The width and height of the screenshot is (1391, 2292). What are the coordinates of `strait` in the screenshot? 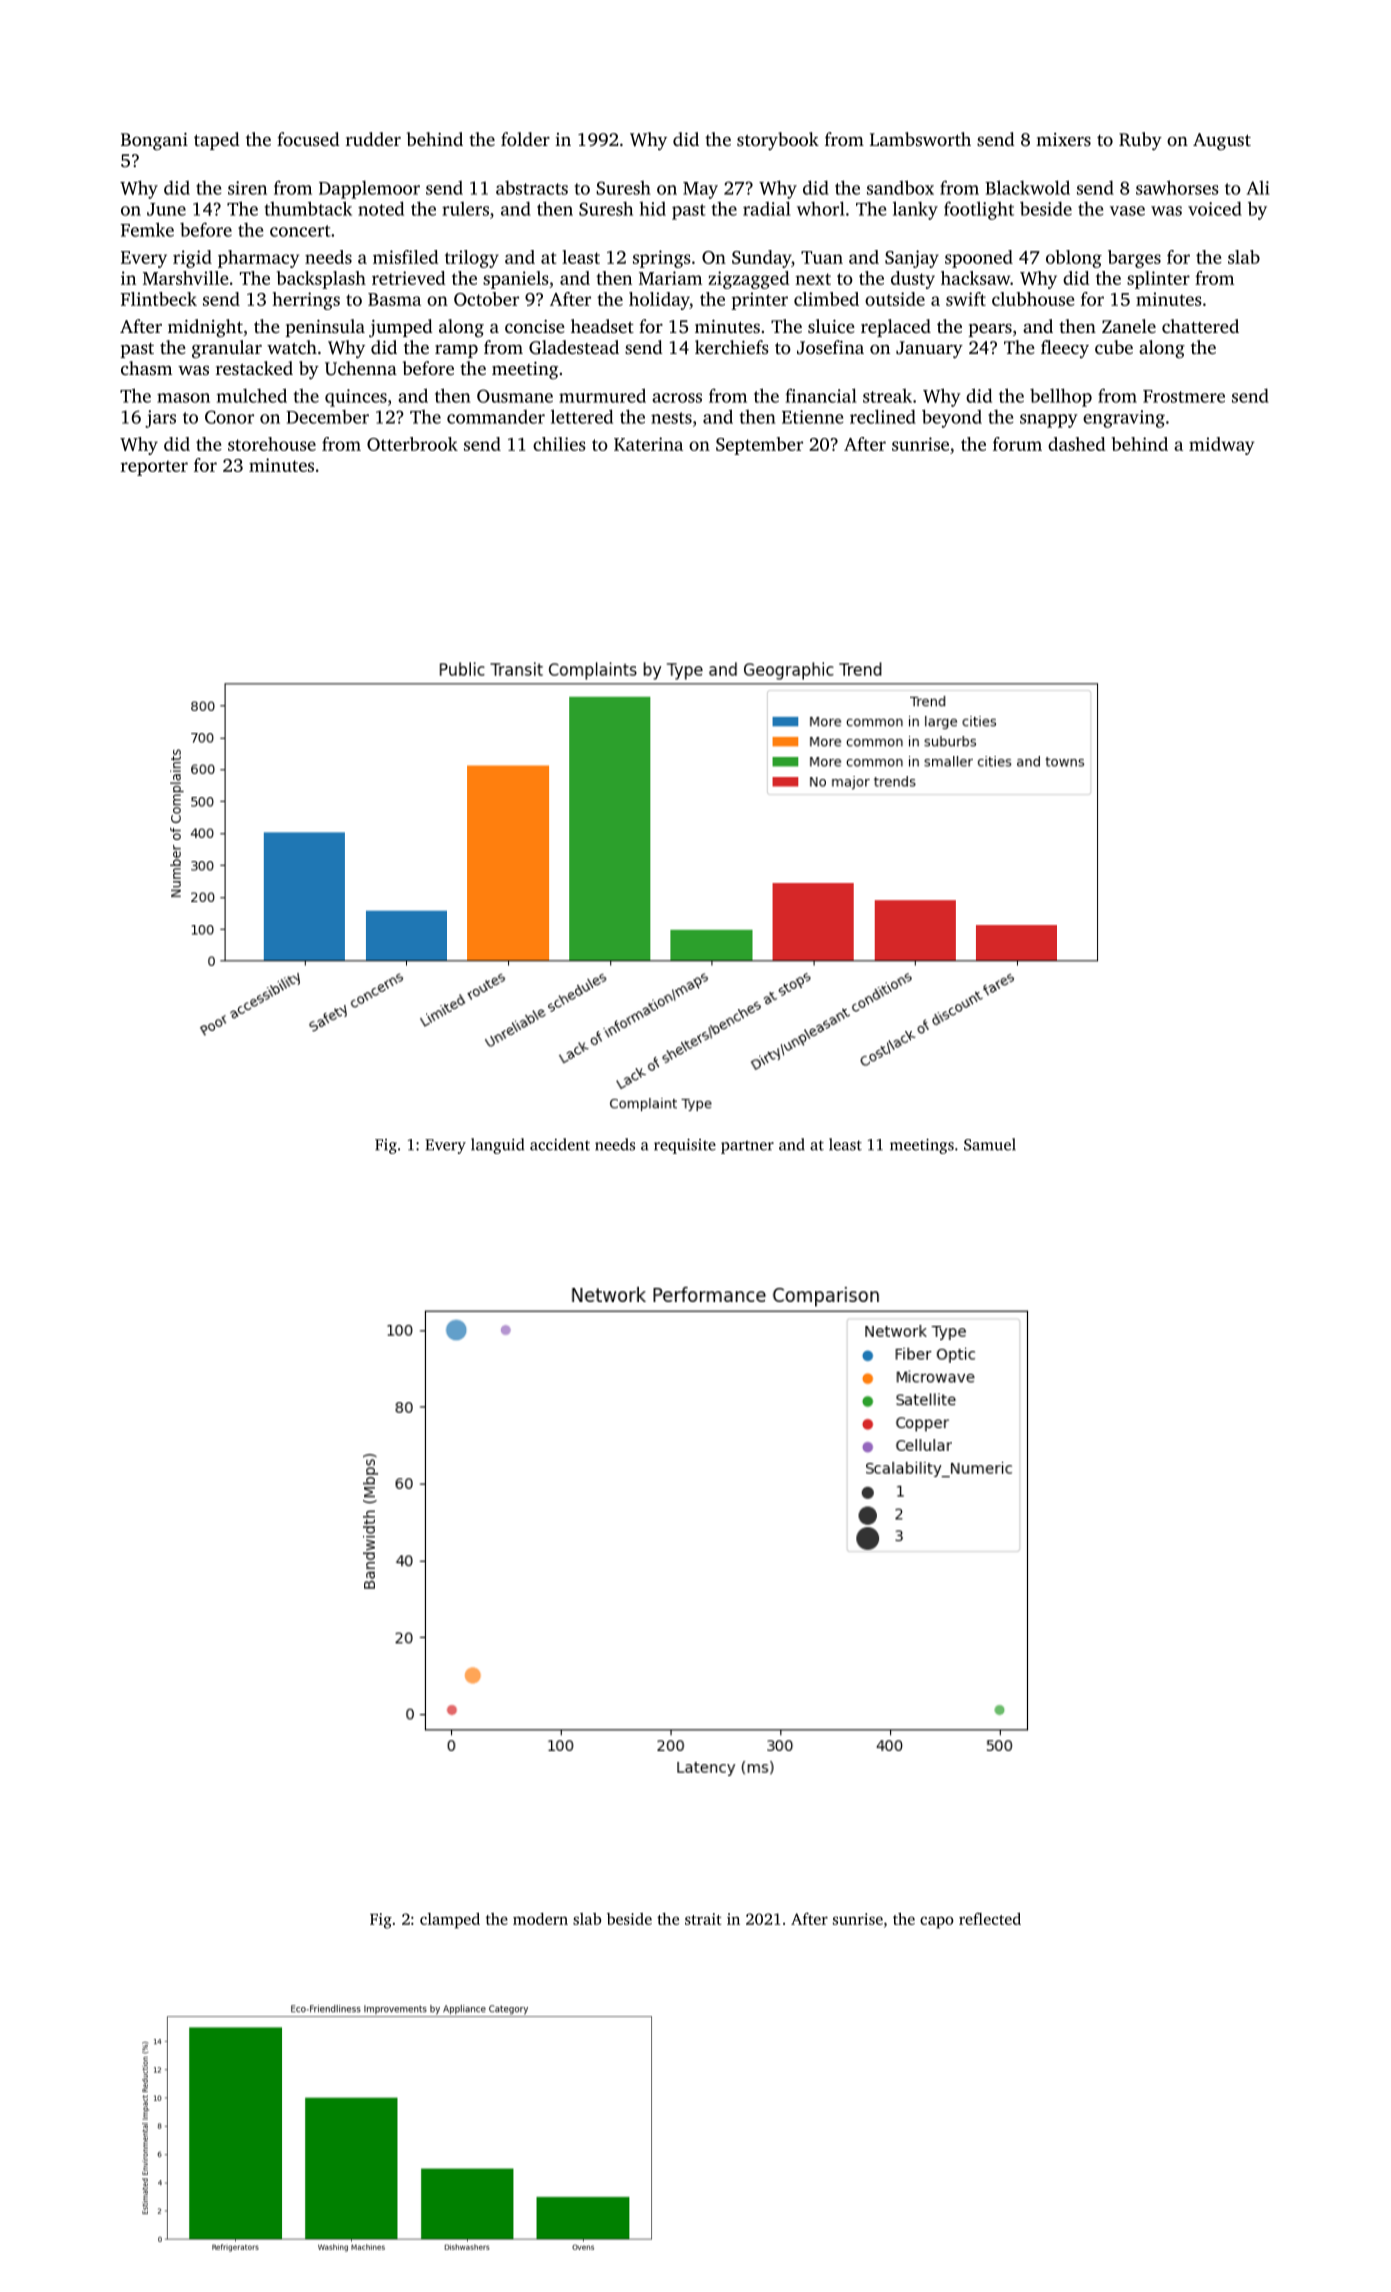 It's located at (703, 1919).
